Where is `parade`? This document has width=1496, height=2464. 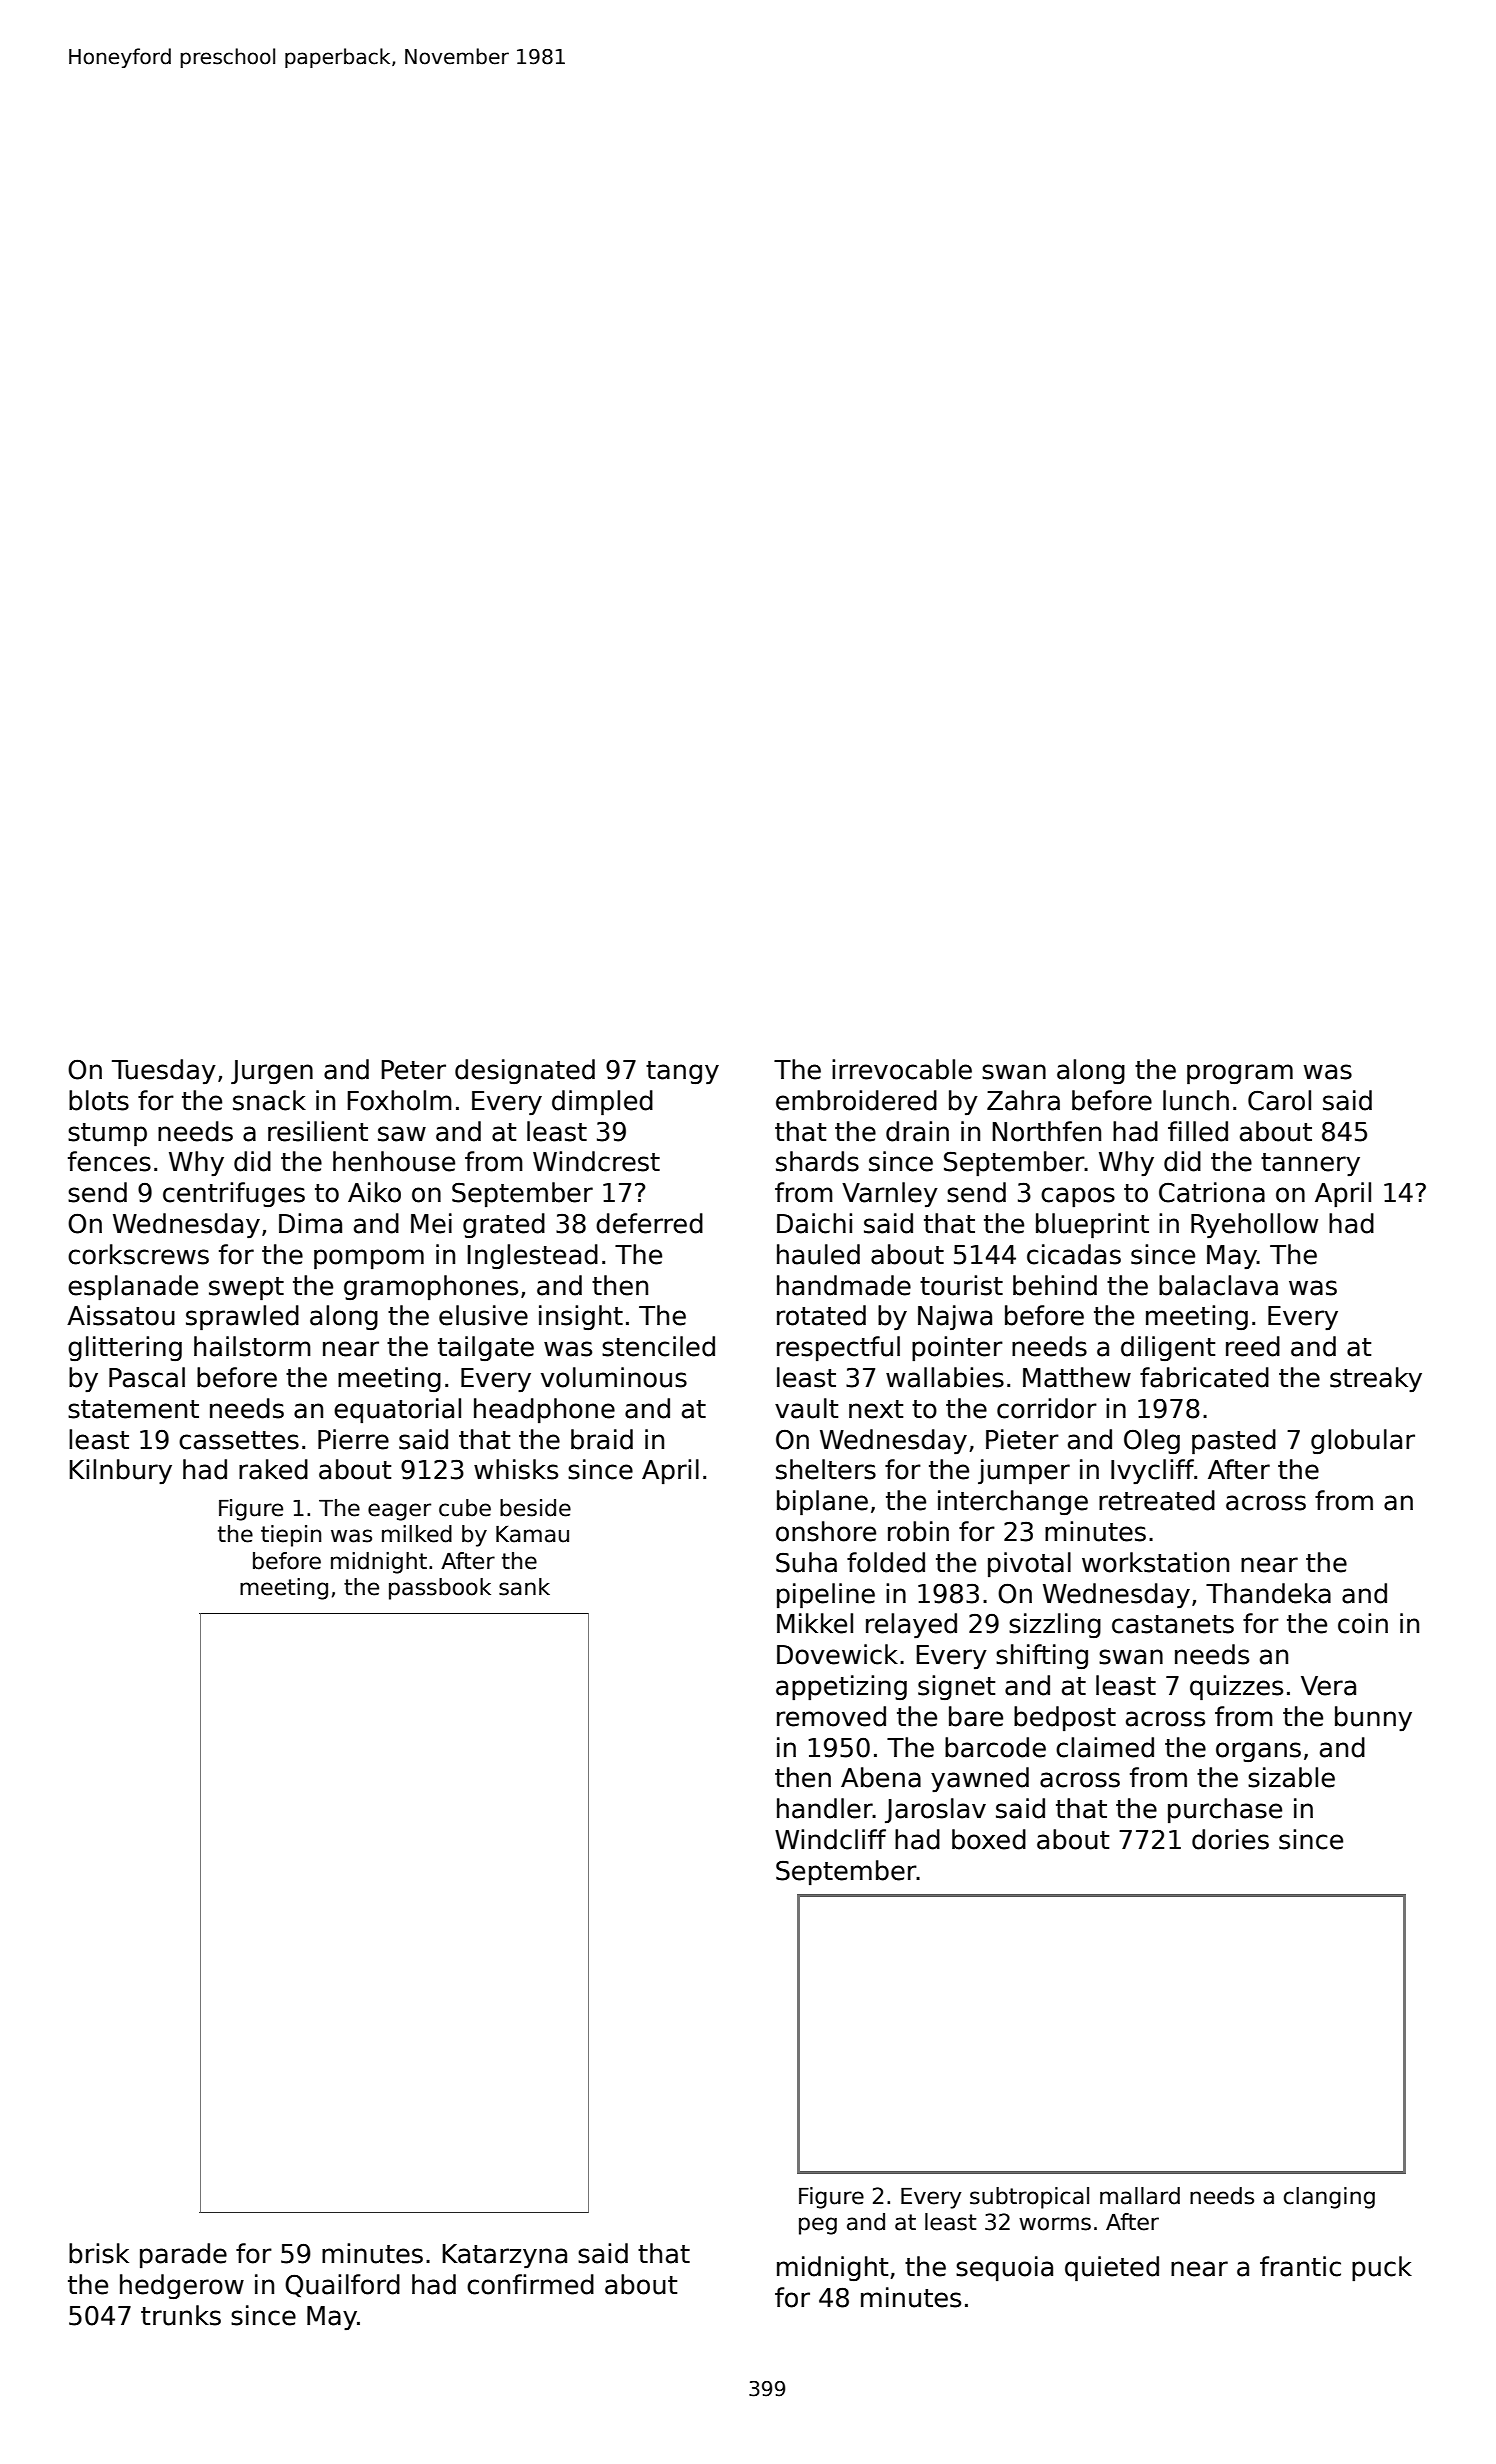
parade is located at coordinates (183, 2255).
